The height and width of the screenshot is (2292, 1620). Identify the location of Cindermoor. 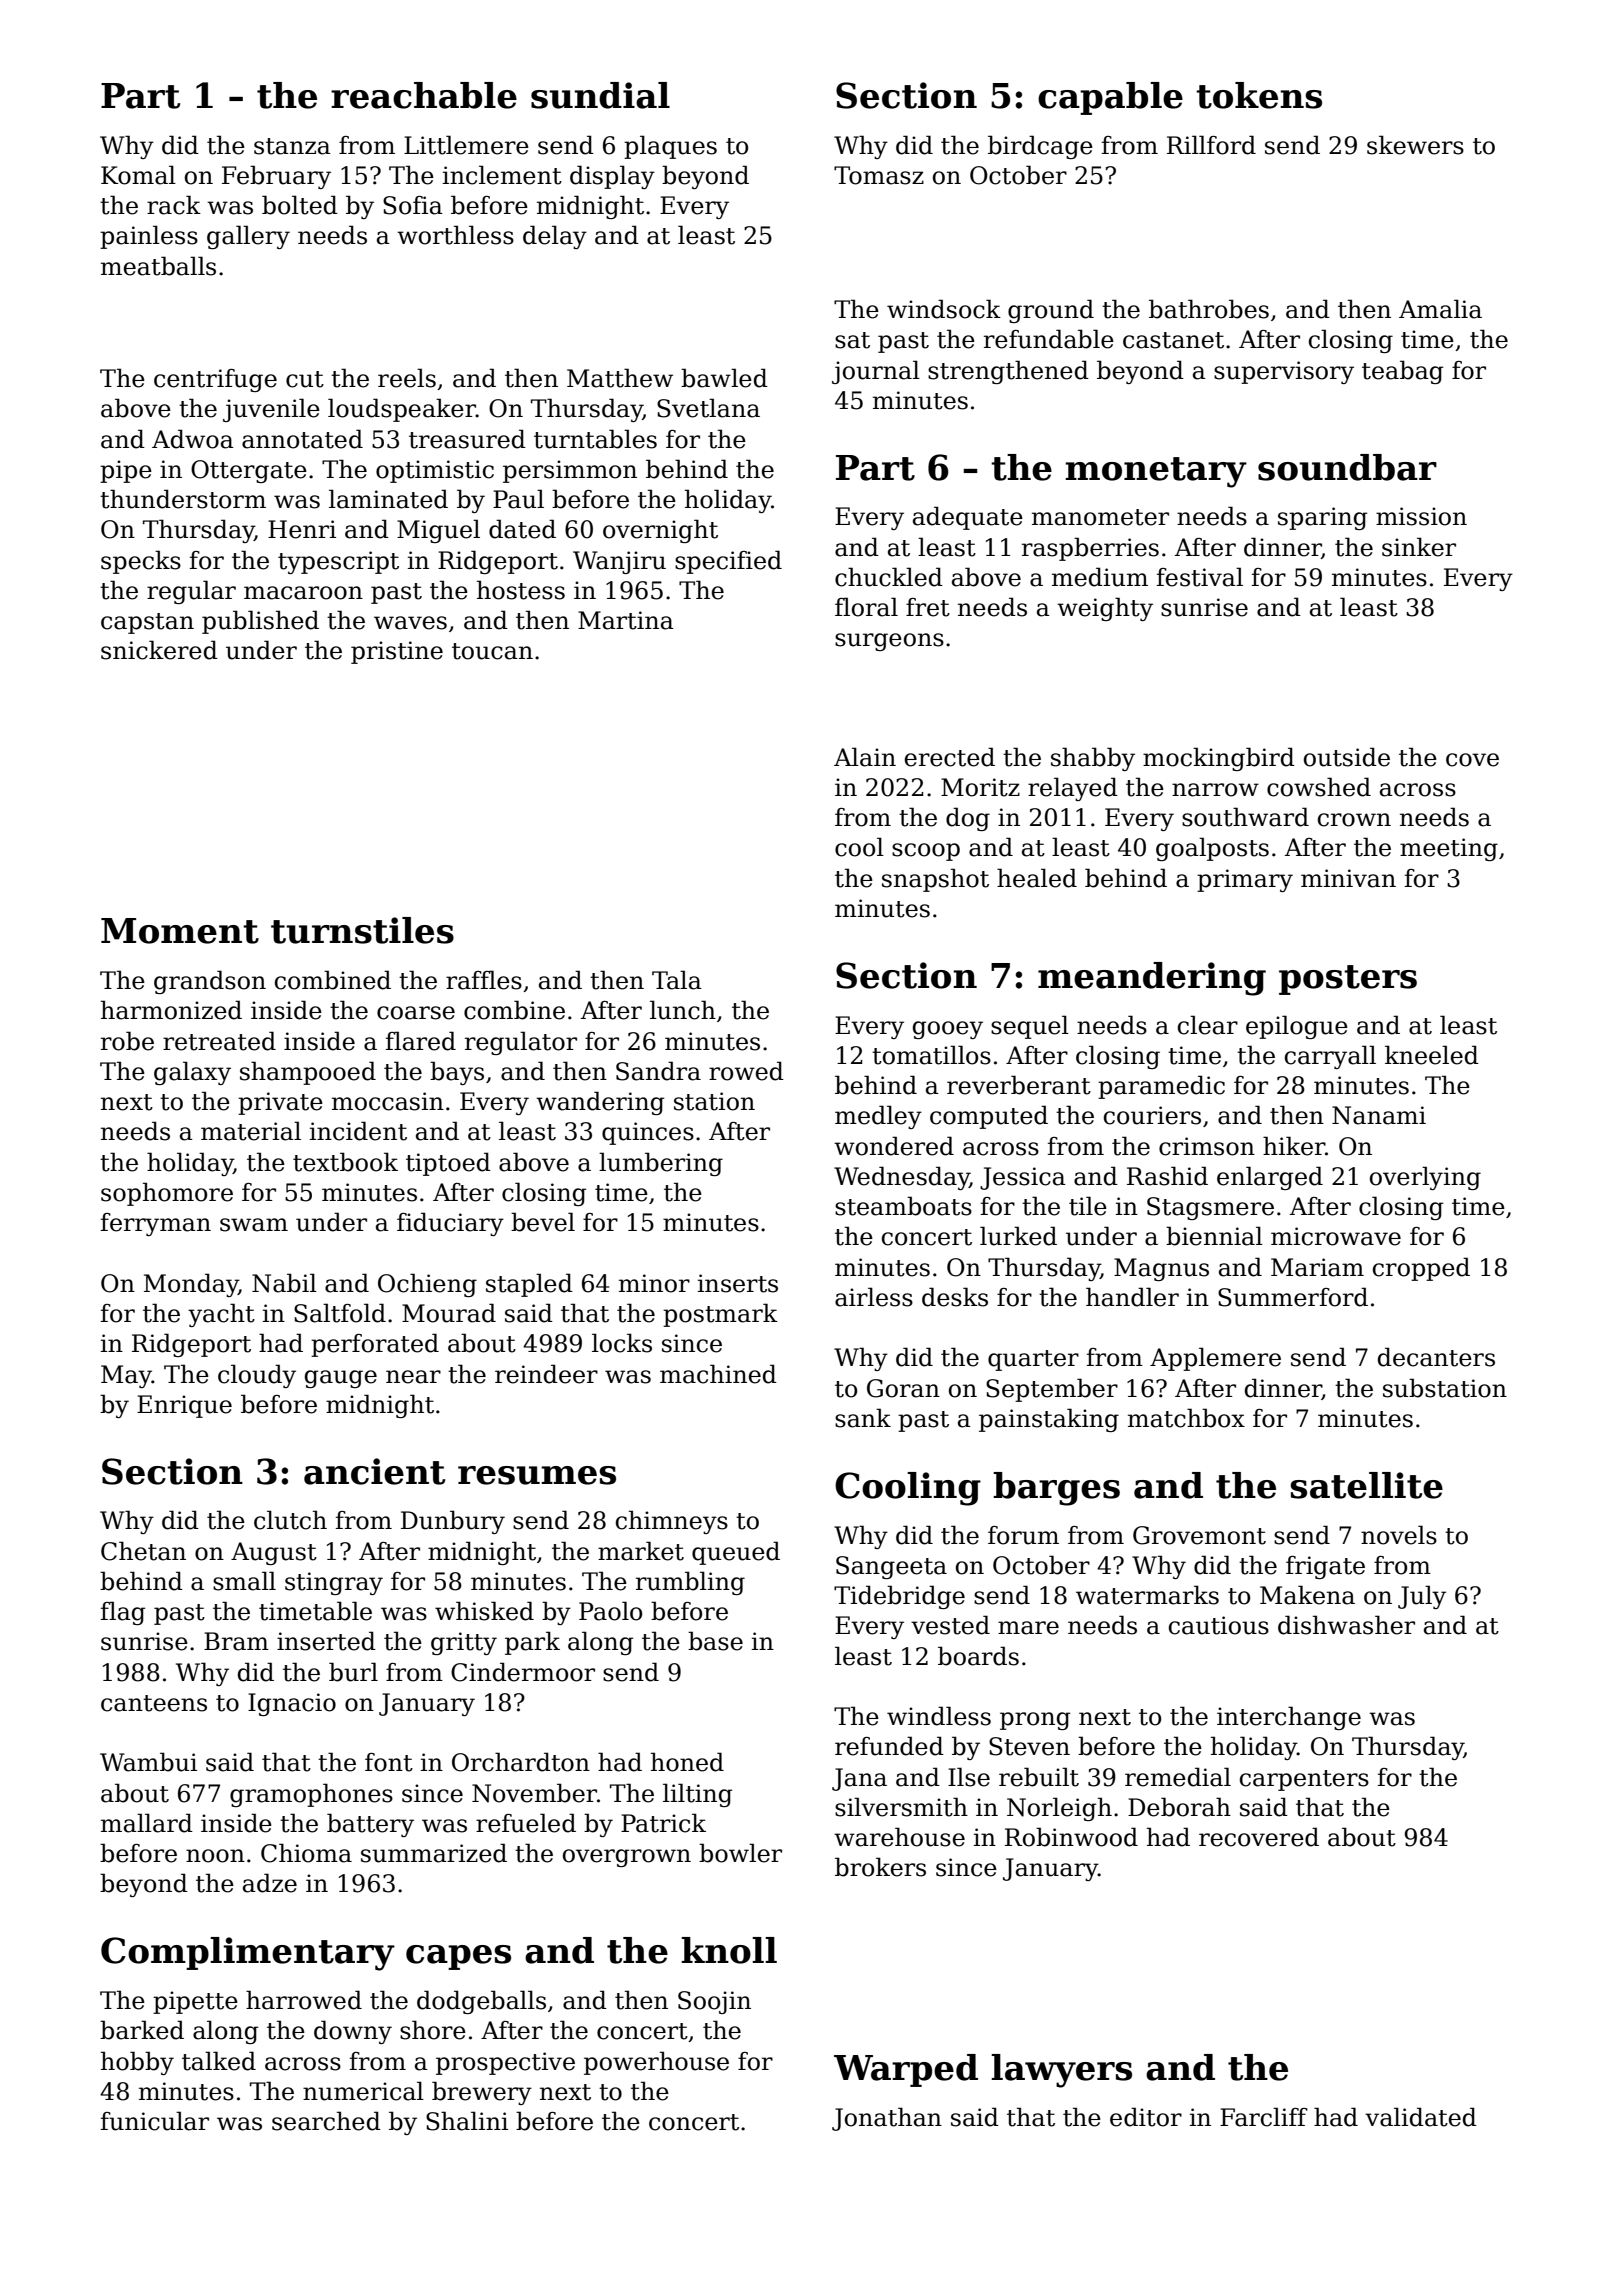
(523, 1672).
